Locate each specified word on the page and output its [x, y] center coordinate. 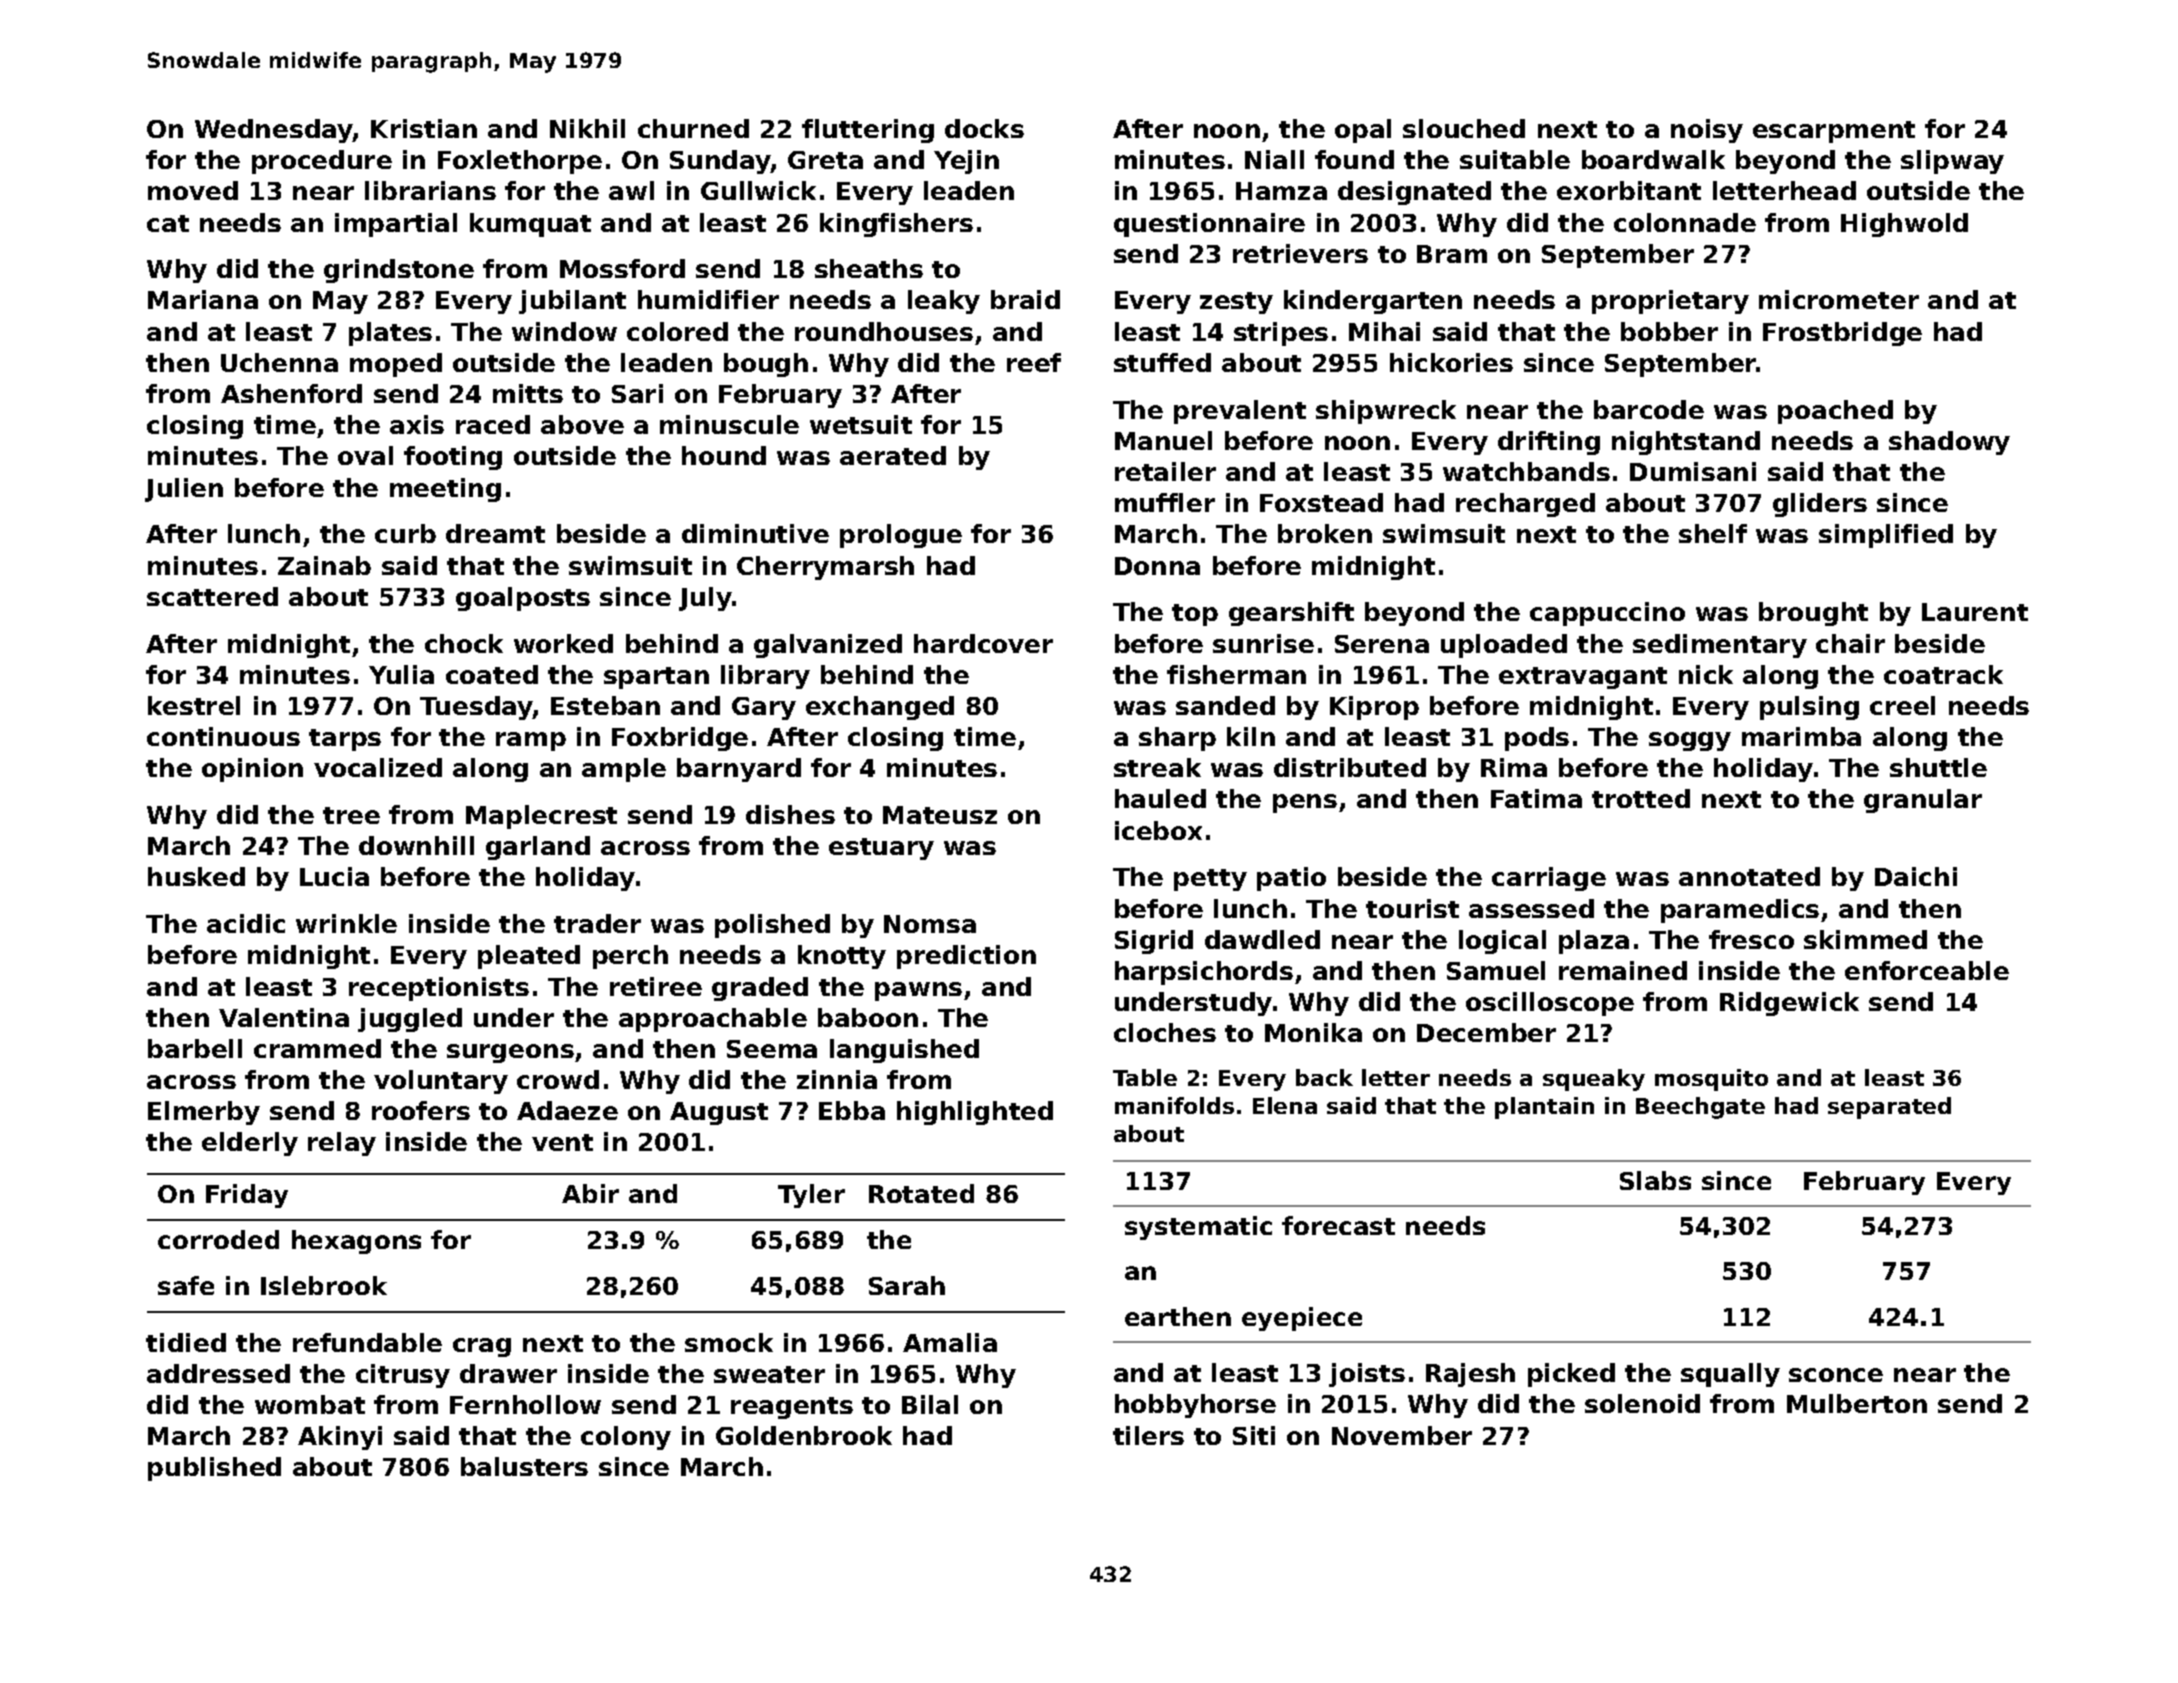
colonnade [1685, 222]
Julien [184, 490]
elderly [250, 1144]
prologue [901, 536]
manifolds [1174, 1105]
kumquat [530, 225]
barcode [1649, 409]
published [214, 1469]
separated [1889, 1108]
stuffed [1162, 362]
